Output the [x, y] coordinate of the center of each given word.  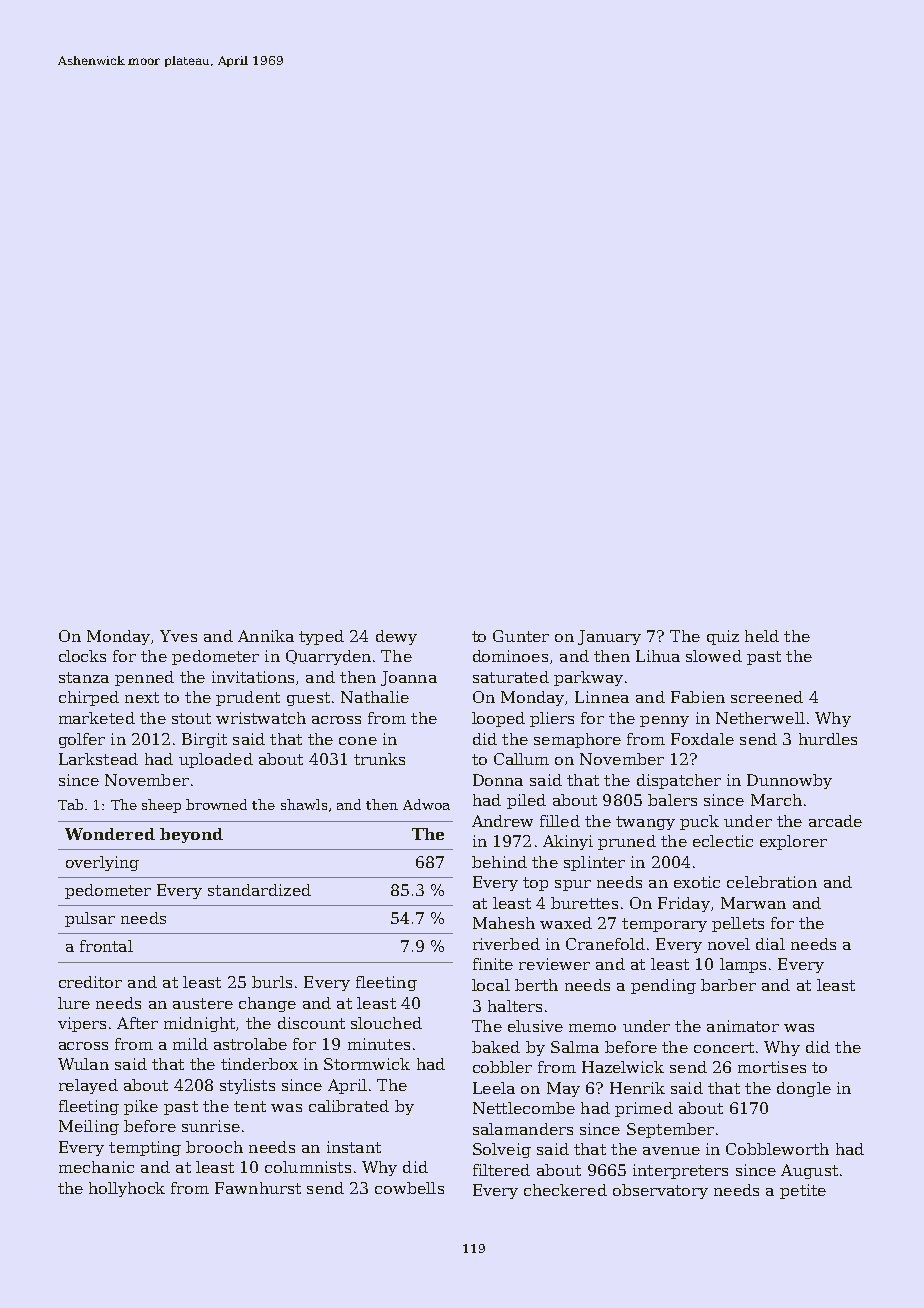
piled [526, 801]
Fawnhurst [258, 1188]
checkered [565, 1190]
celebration [772, 882]
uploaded [216, 760]
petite [803, 1191]
